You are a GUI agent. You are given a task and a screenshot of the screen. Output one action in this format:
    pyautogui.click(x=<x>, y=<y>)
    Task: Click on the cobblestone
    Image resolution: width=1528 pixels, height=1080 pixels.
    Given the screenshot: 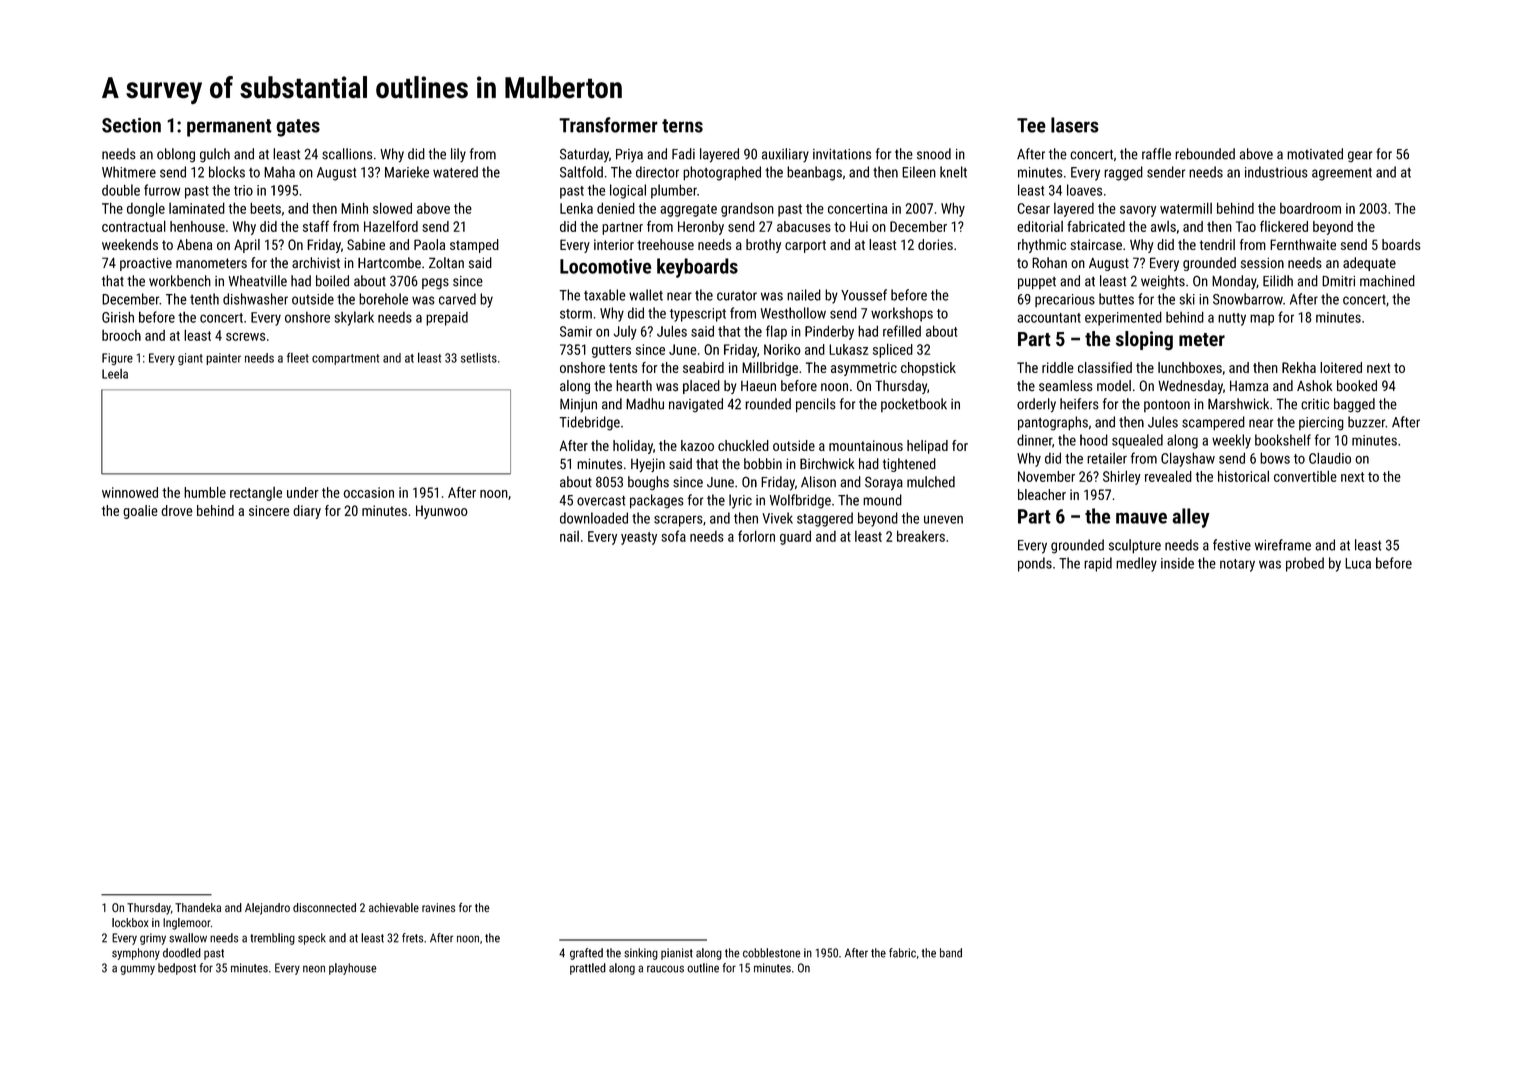 What is the action you would take?
    pyautogui.click(x=772, y=953)
